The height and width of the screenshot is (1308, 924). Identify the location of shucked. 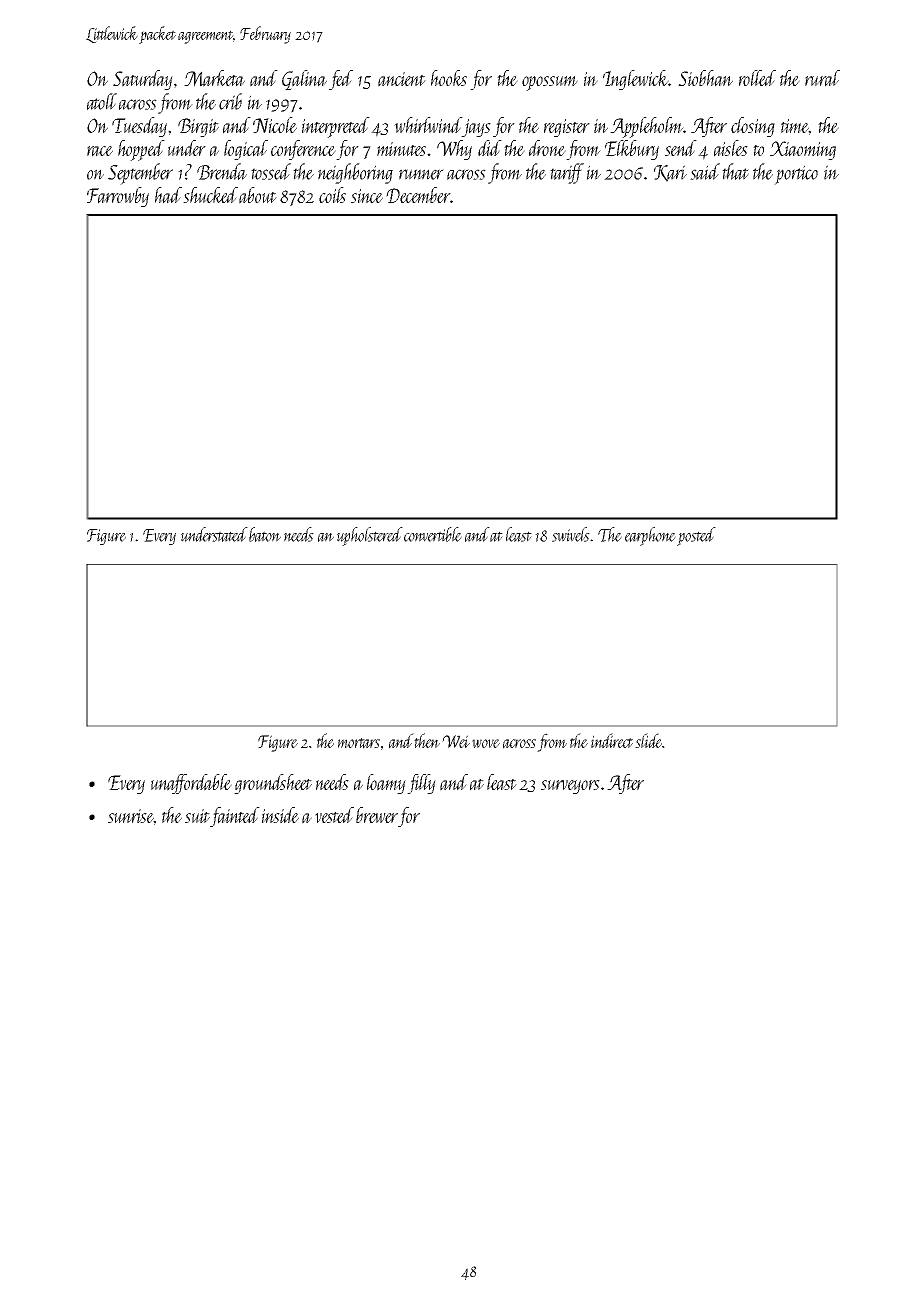
(210, 195).
